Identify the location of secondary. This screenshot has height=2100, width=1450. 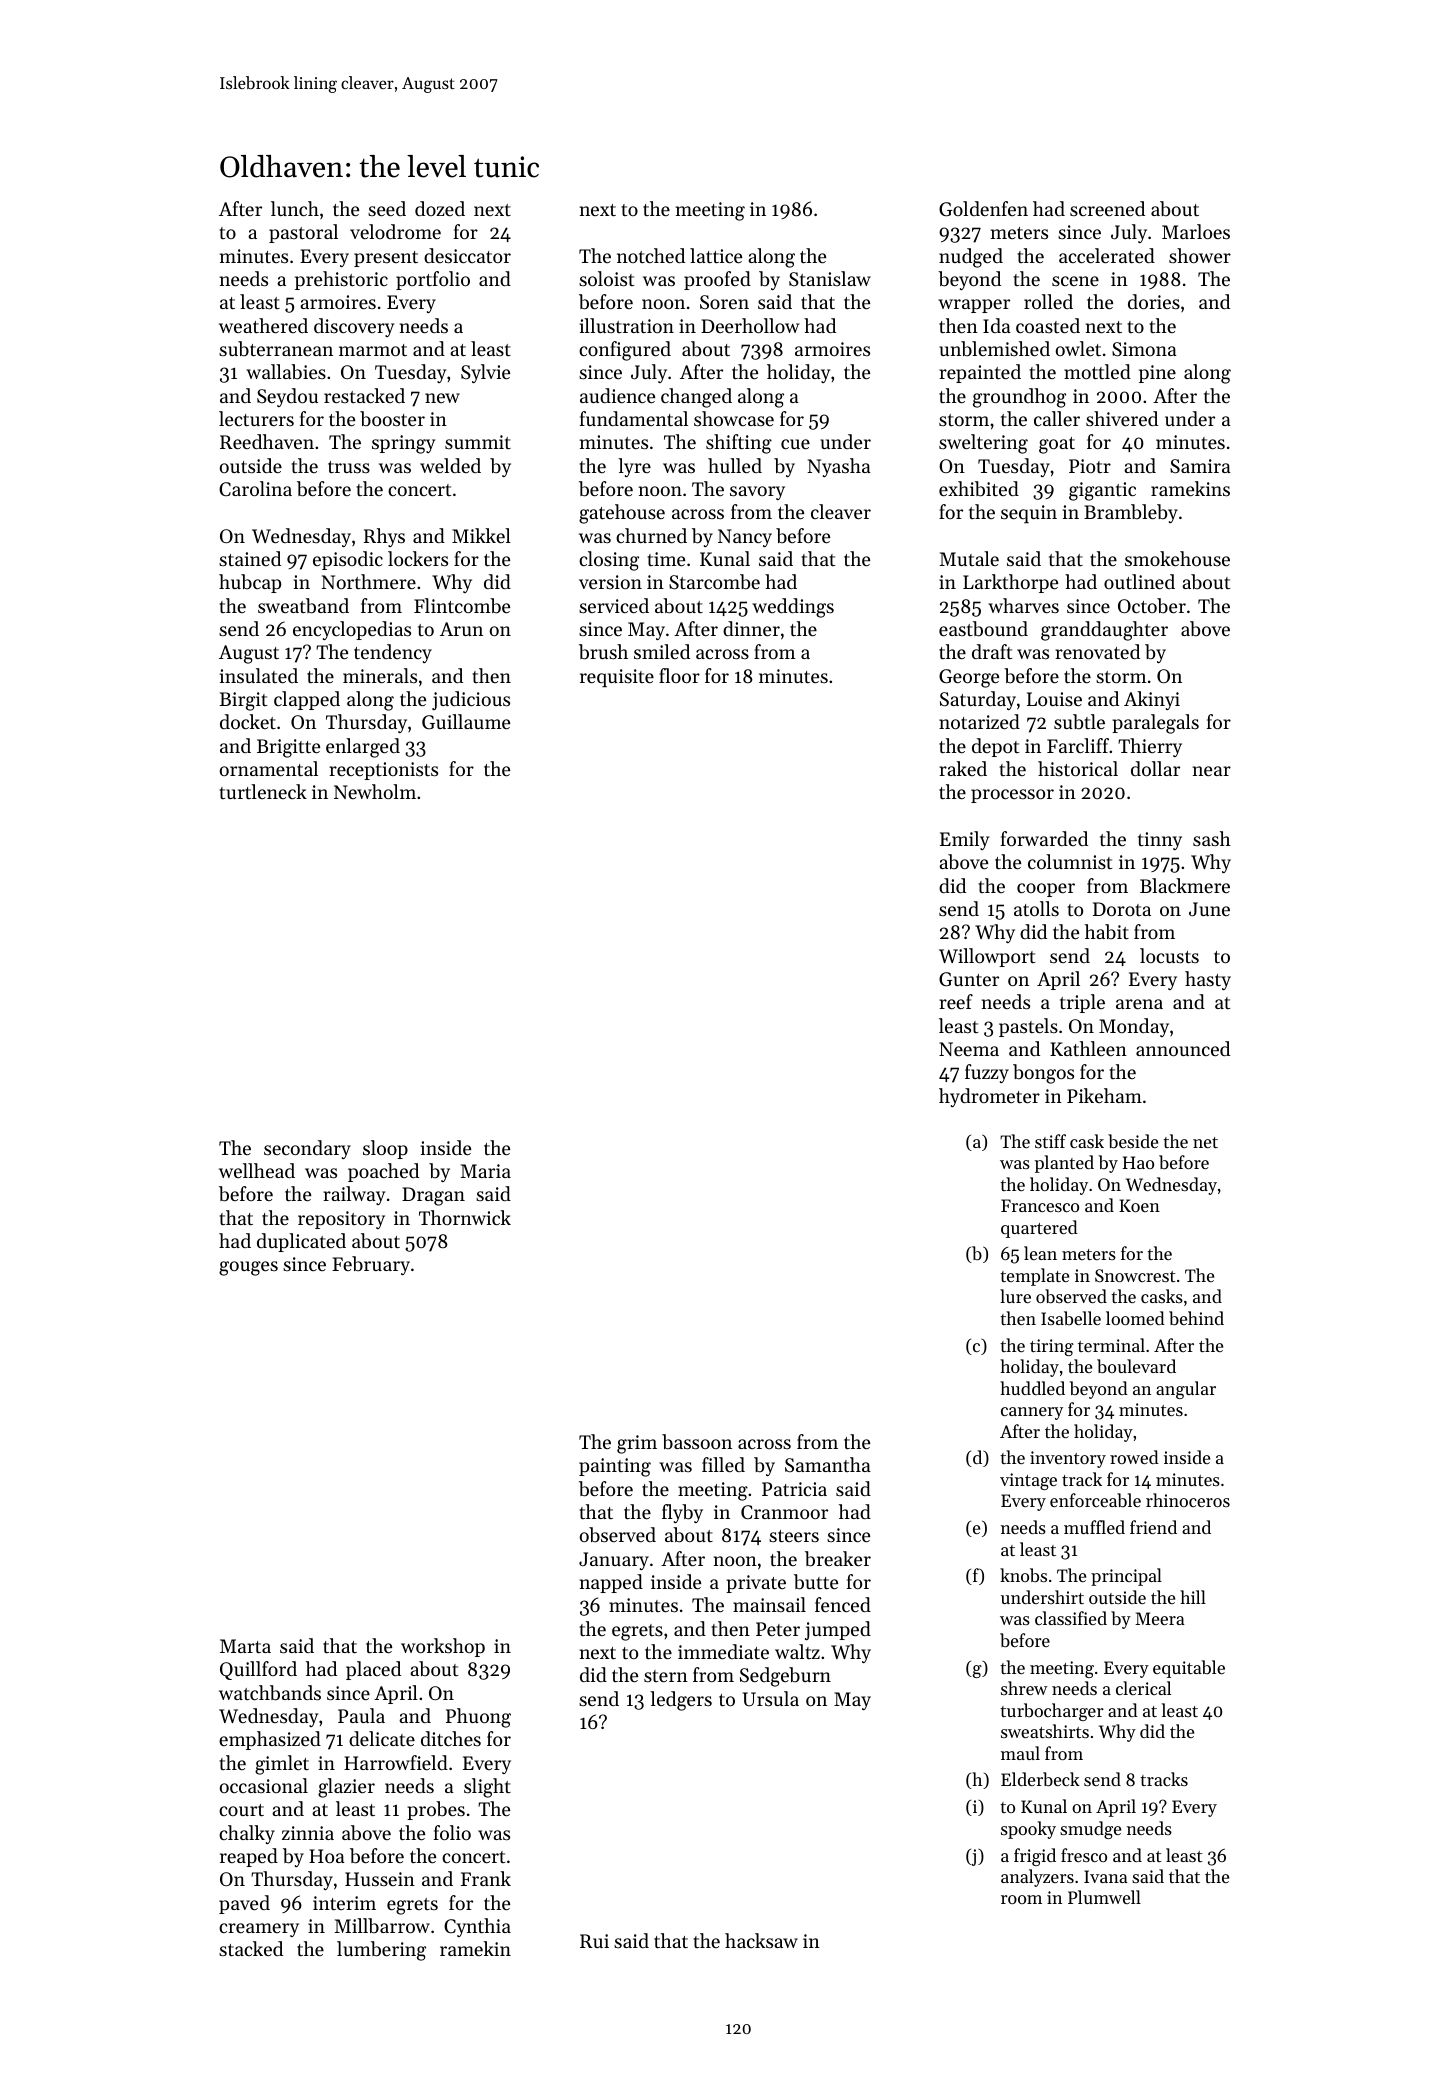
(307, 1149).
